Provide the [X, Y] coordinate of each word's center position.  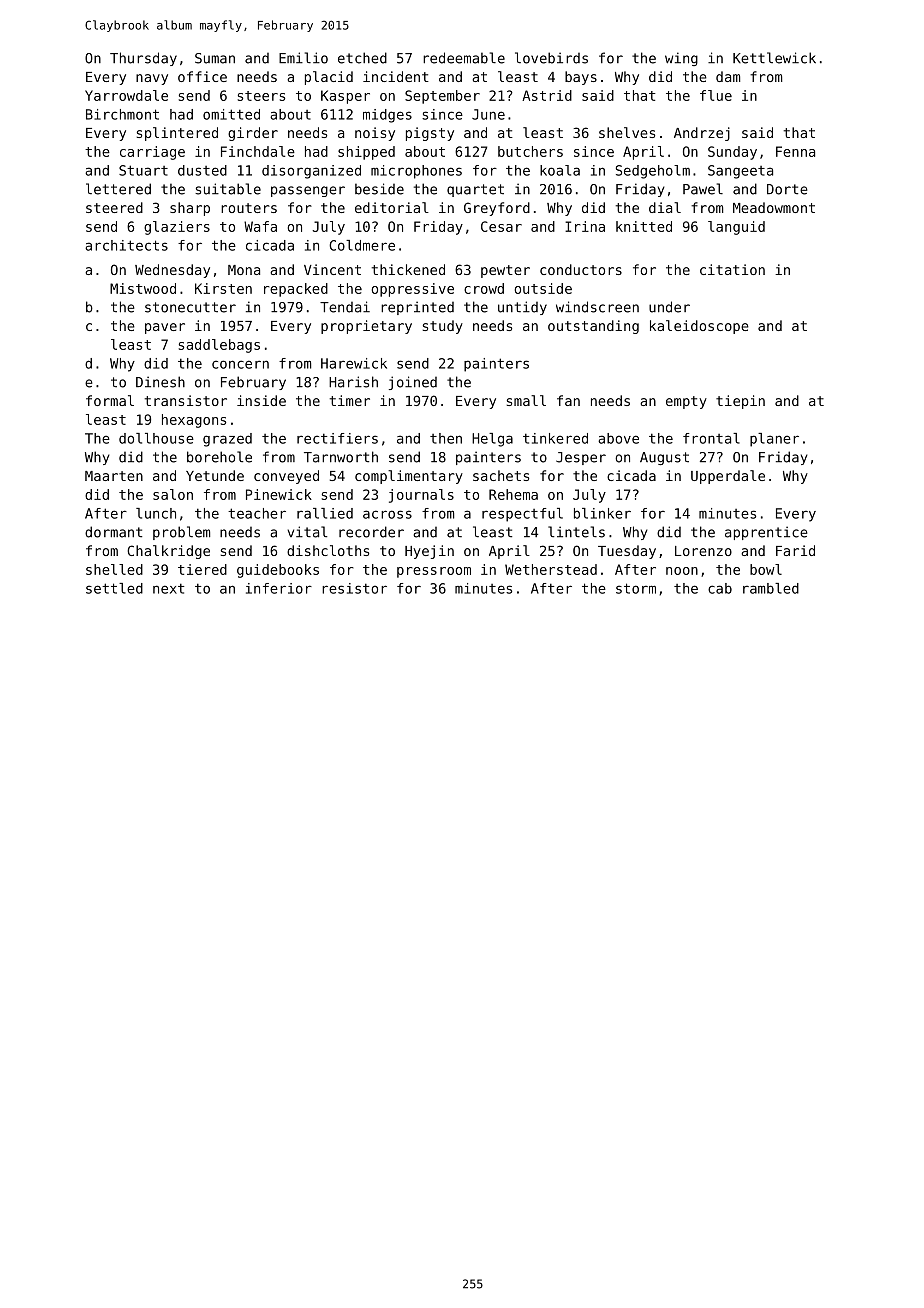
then [446, 438]
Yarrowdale [126, 95]
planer [774, 440]
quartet [475, 190]
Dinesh [160, 382]
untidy [522, 308]
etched [362, 58]
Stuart [143, 170]
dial [665, 207]
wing [681, 59]
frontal [711, 438]
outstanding [593, 327]
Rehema [513, 494]
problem [181, 533]
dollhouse [156, 438]
